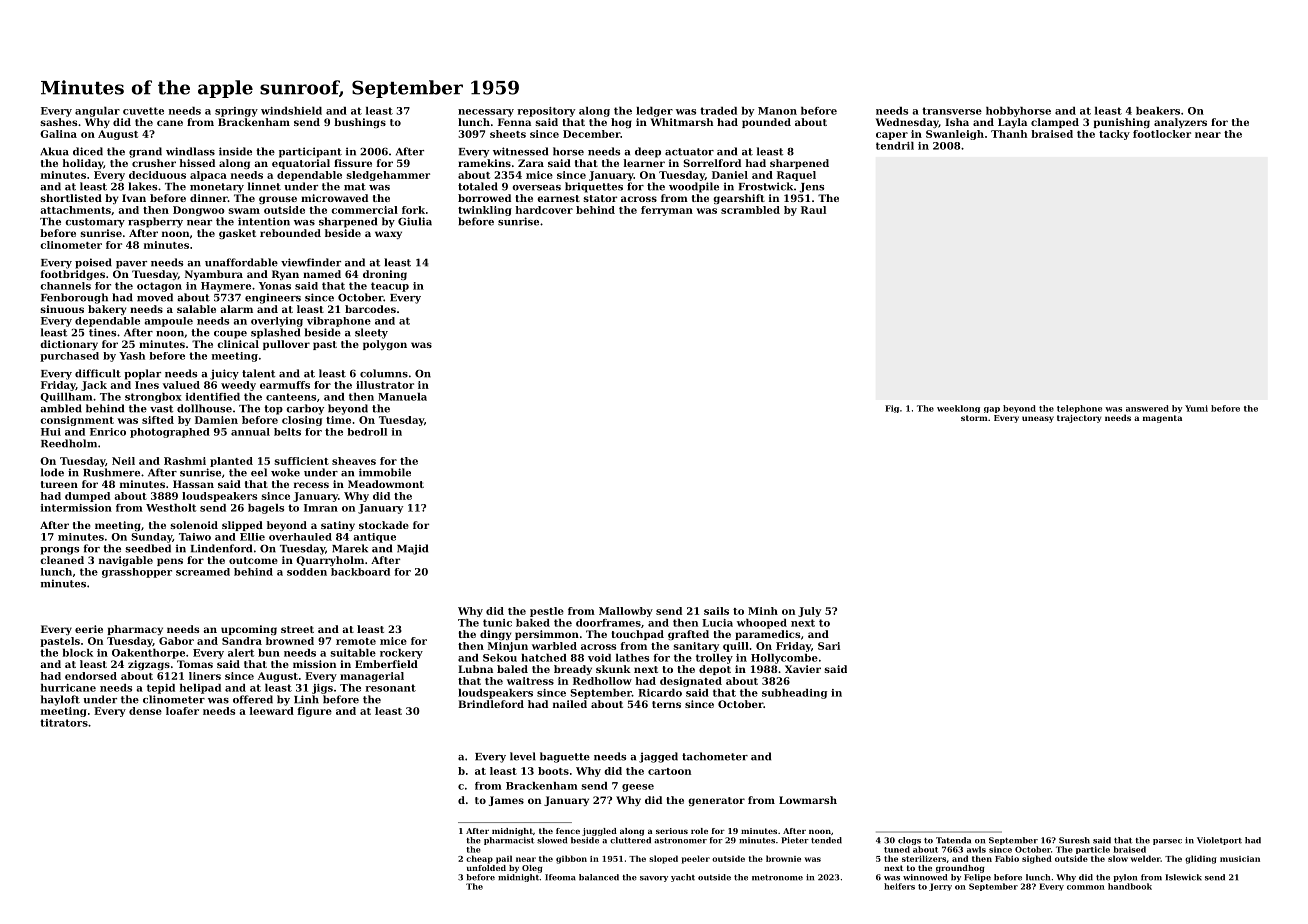  Describe the element at coordinates (992, 410) in the screenshot. I see `gap` at that location.
